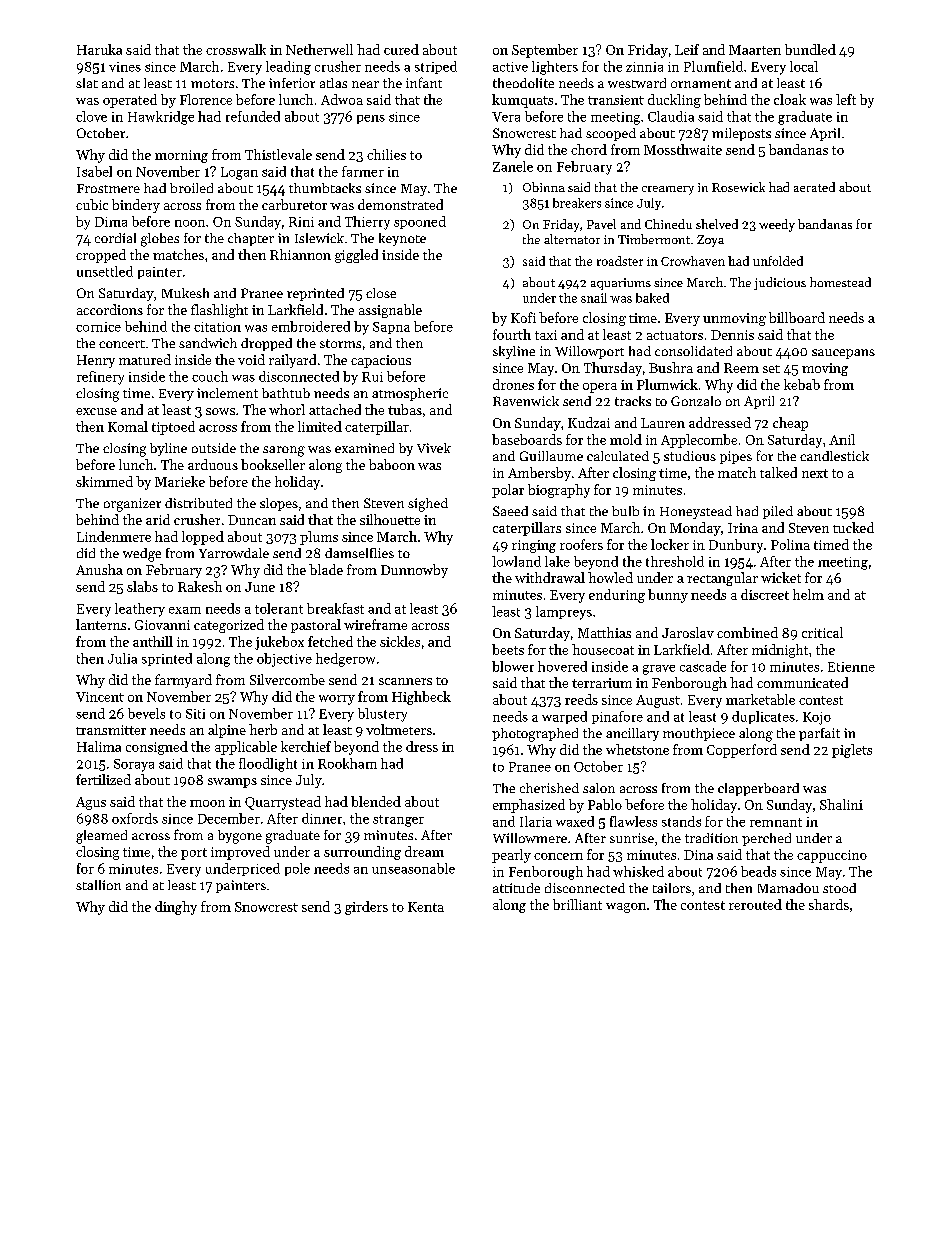  Describe the element at coordinates (633, 821) in the screenshot. I see `flawless` at that location.
